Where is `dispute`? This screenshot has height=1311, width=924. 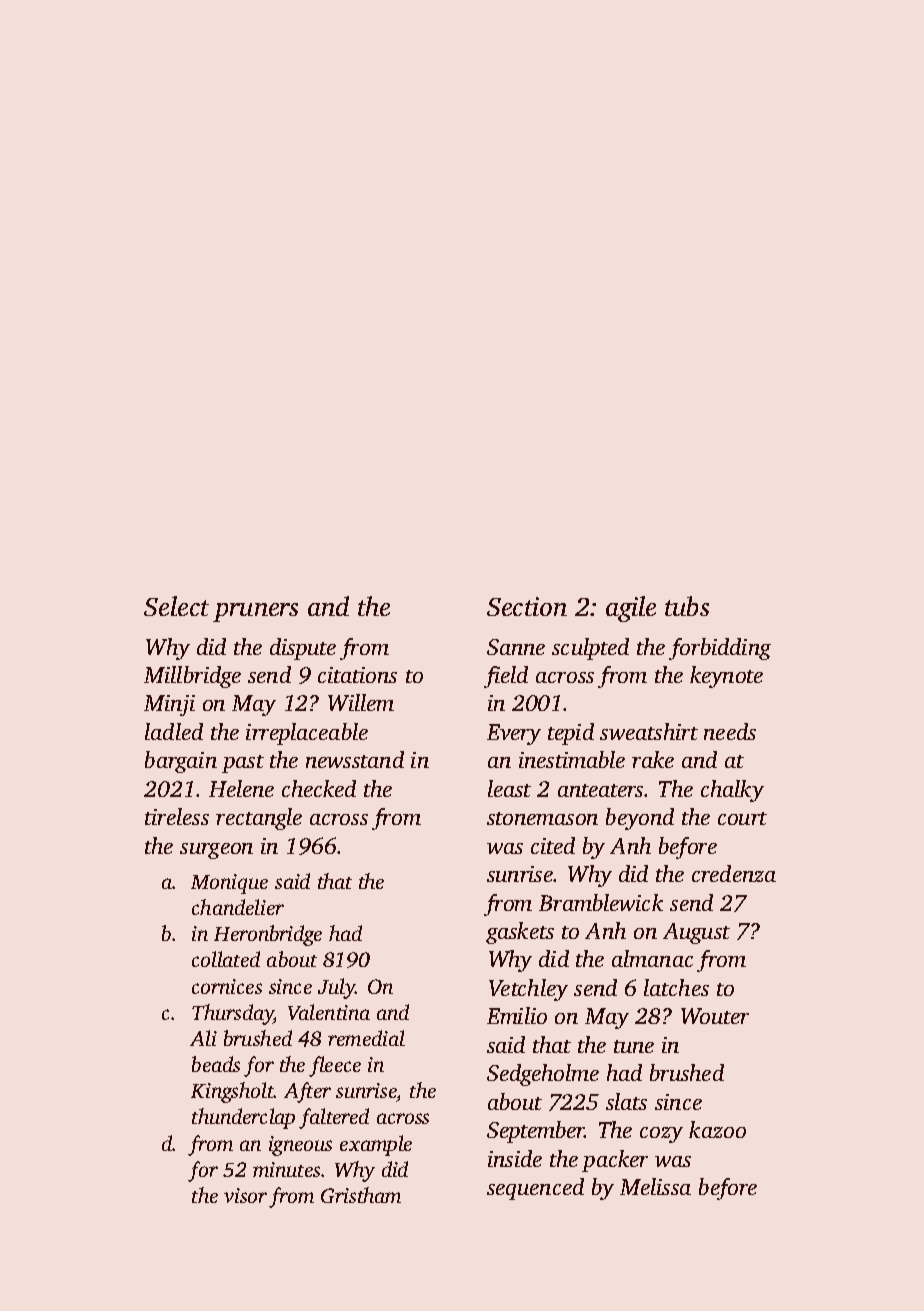 dispute is located at coordinates (303, 649).
